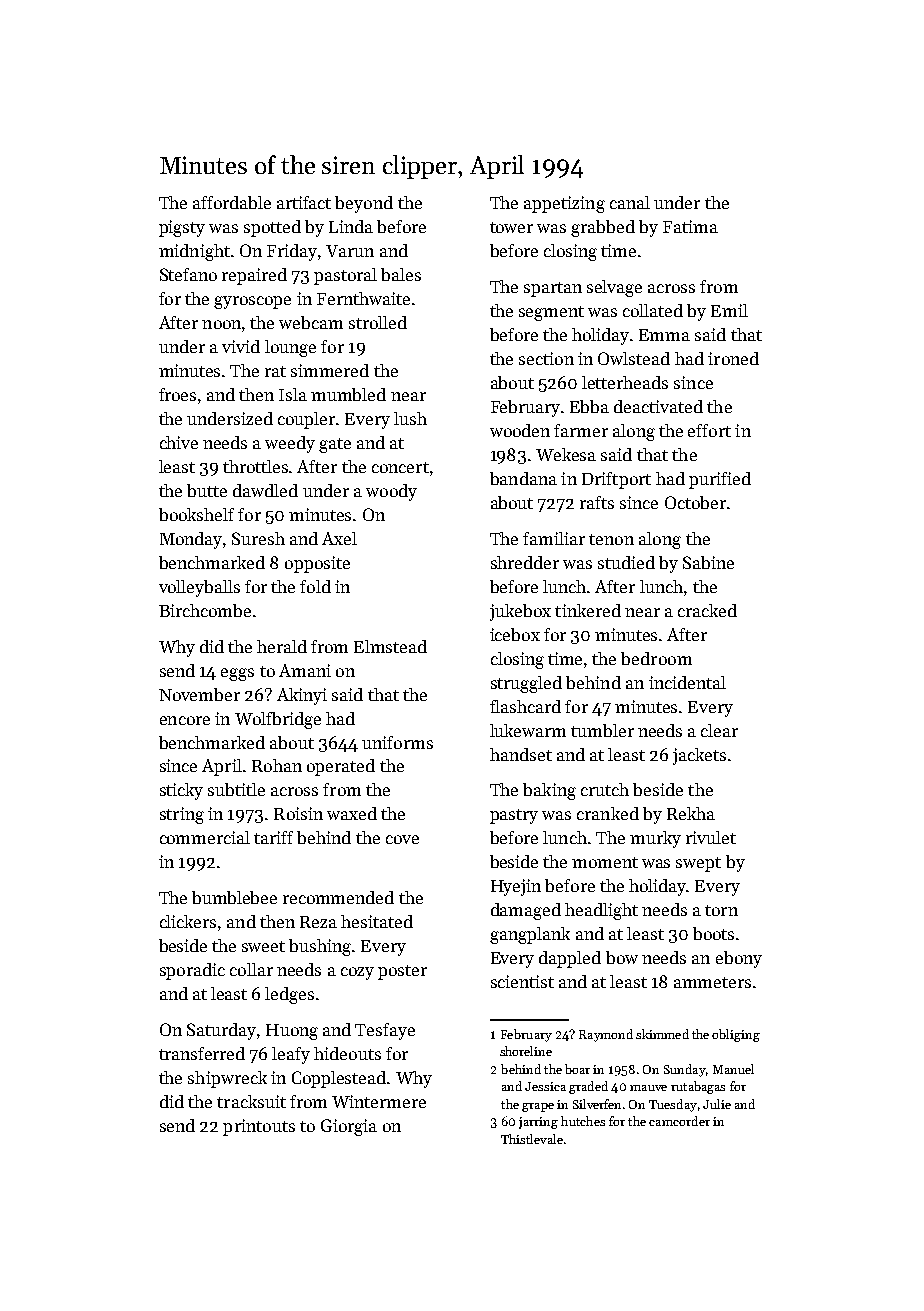 This page has width=924, height=1311. I want to click on purified, so click(720, 480).
